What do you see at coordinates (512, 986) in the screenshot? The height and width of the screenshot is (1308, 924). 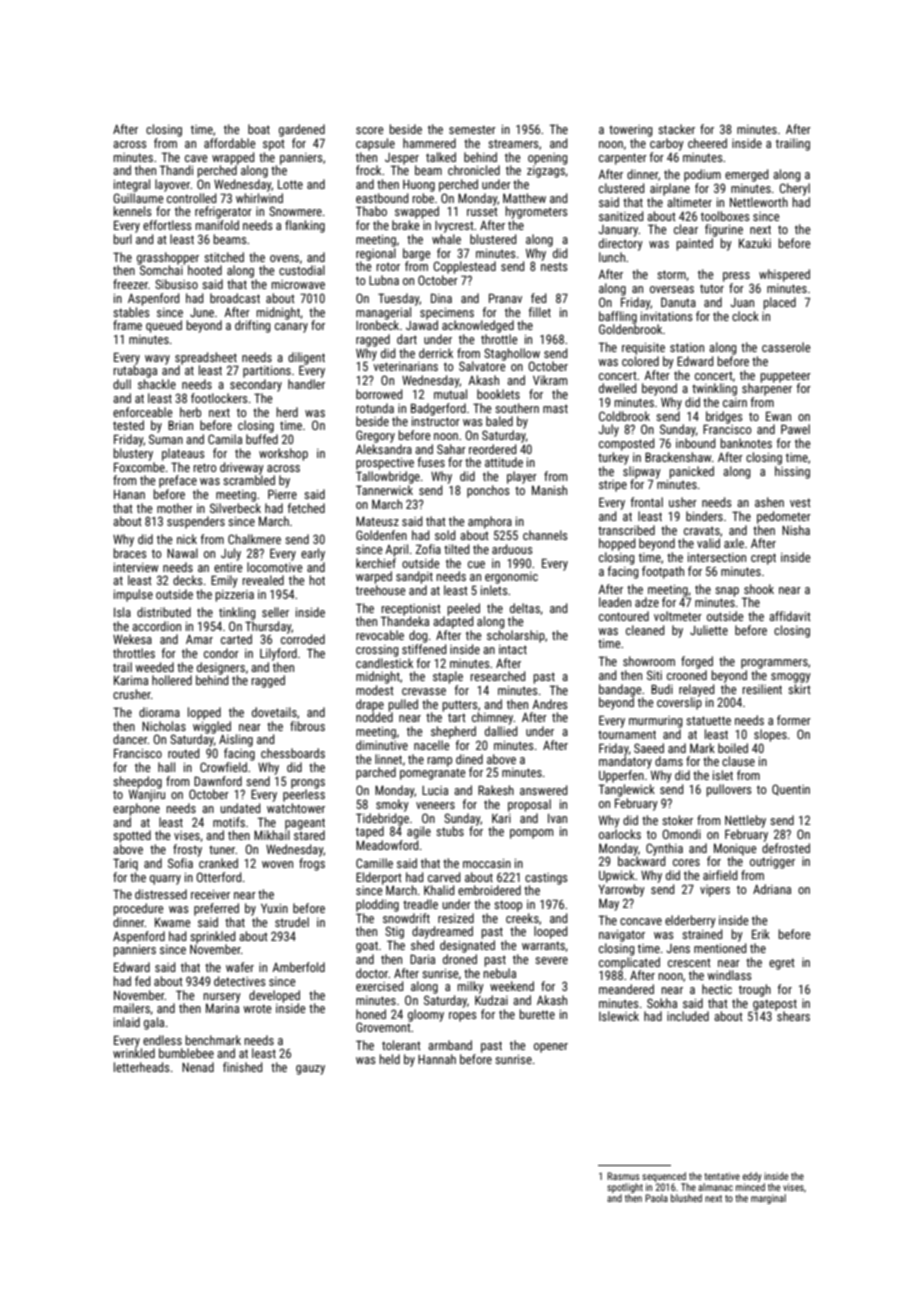 I see `weekend` at bounding box center [512, 986].
